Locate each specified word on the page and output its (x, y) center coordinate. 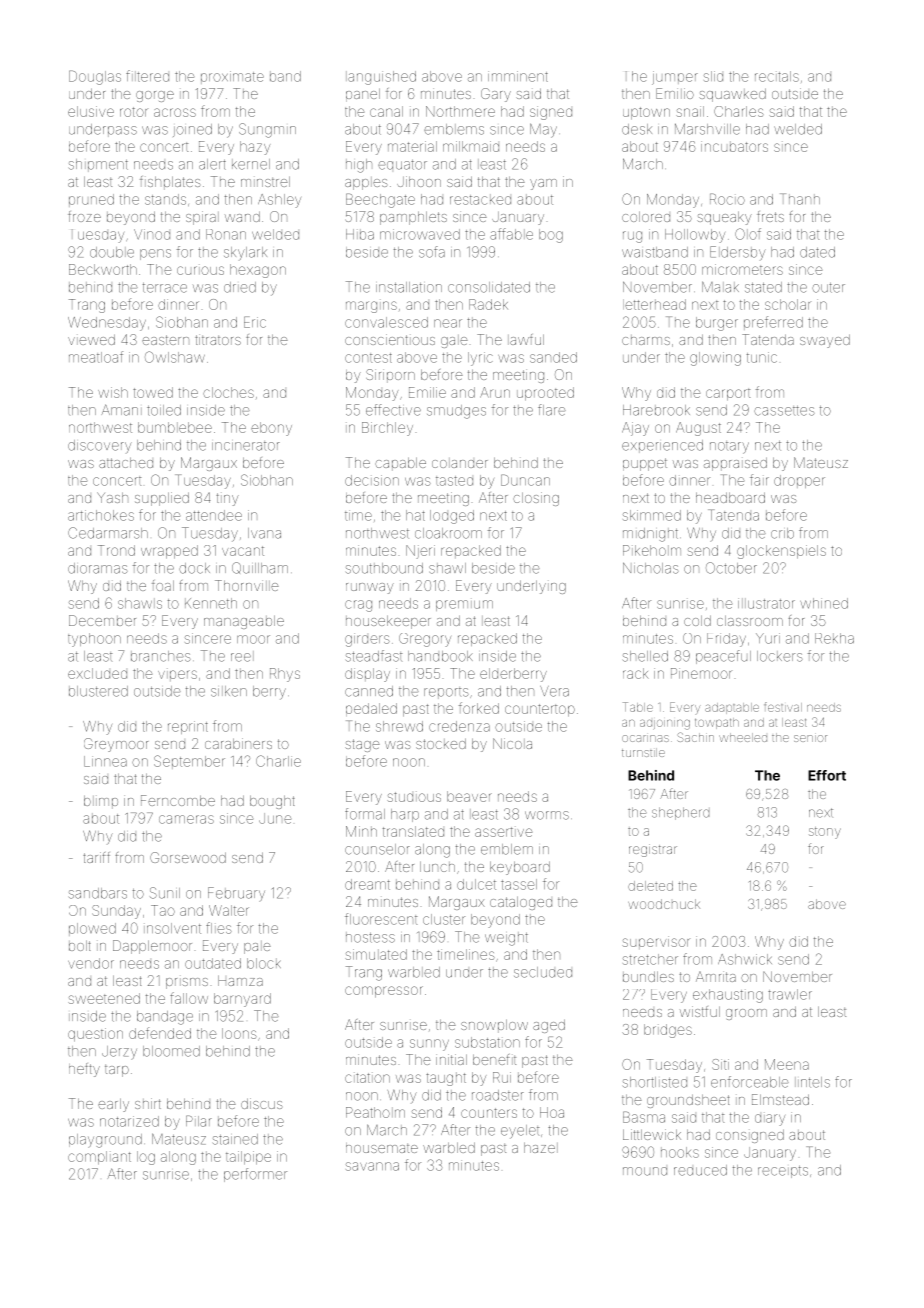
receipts (783, 1172)
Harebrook (656, 410)
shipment (98, 165)
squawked (732, 95)
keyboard (520, 868)
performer (255, 1175)
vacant (243, 551)
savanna (372, 1166)
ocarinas (645, 738)
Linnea (105, 761)
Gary (496, 95)
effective (393, 410)
